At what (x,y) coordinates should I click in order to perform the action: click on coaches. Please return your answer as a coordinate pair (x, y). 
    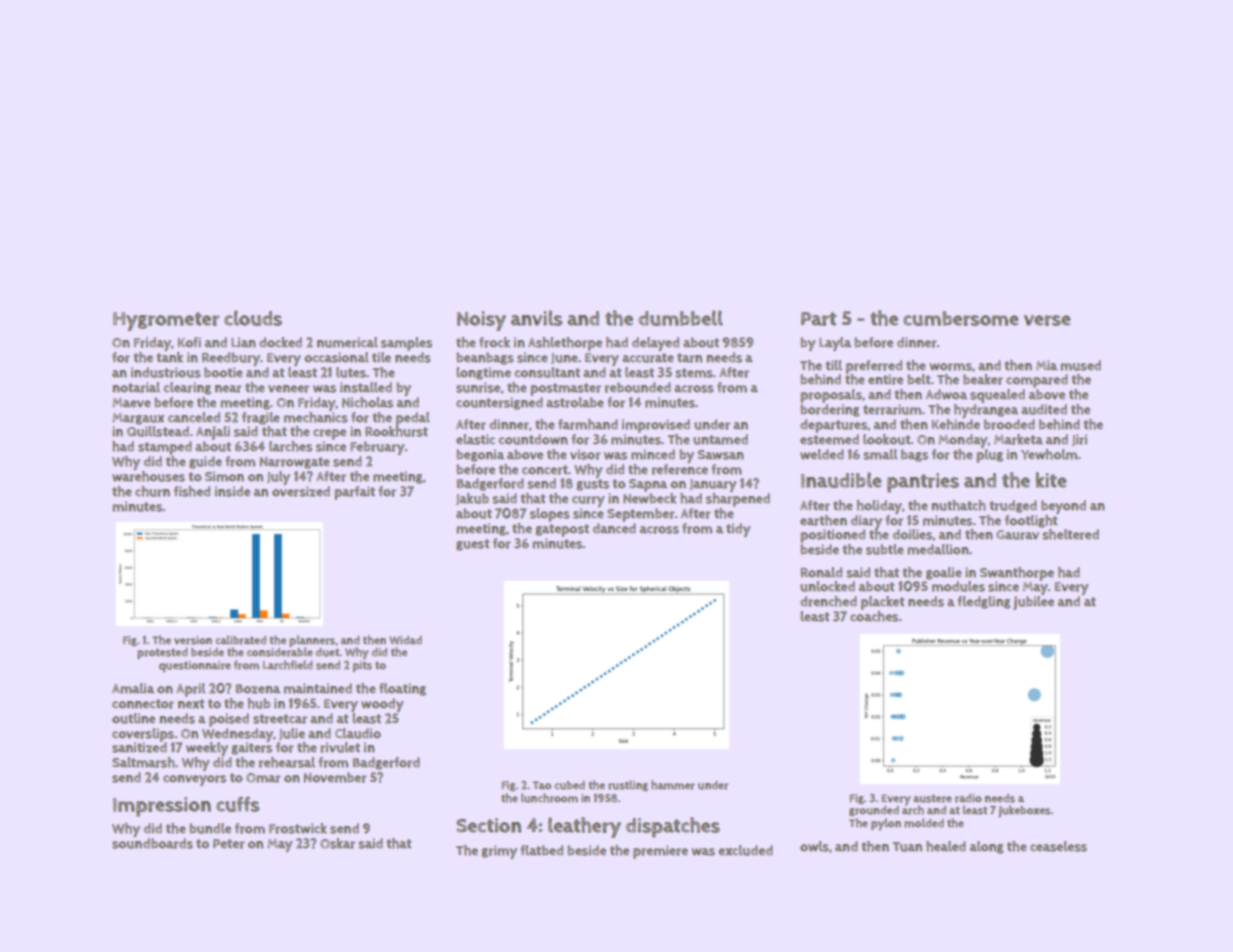
    Looking at the image, I should click on (874, 616).
